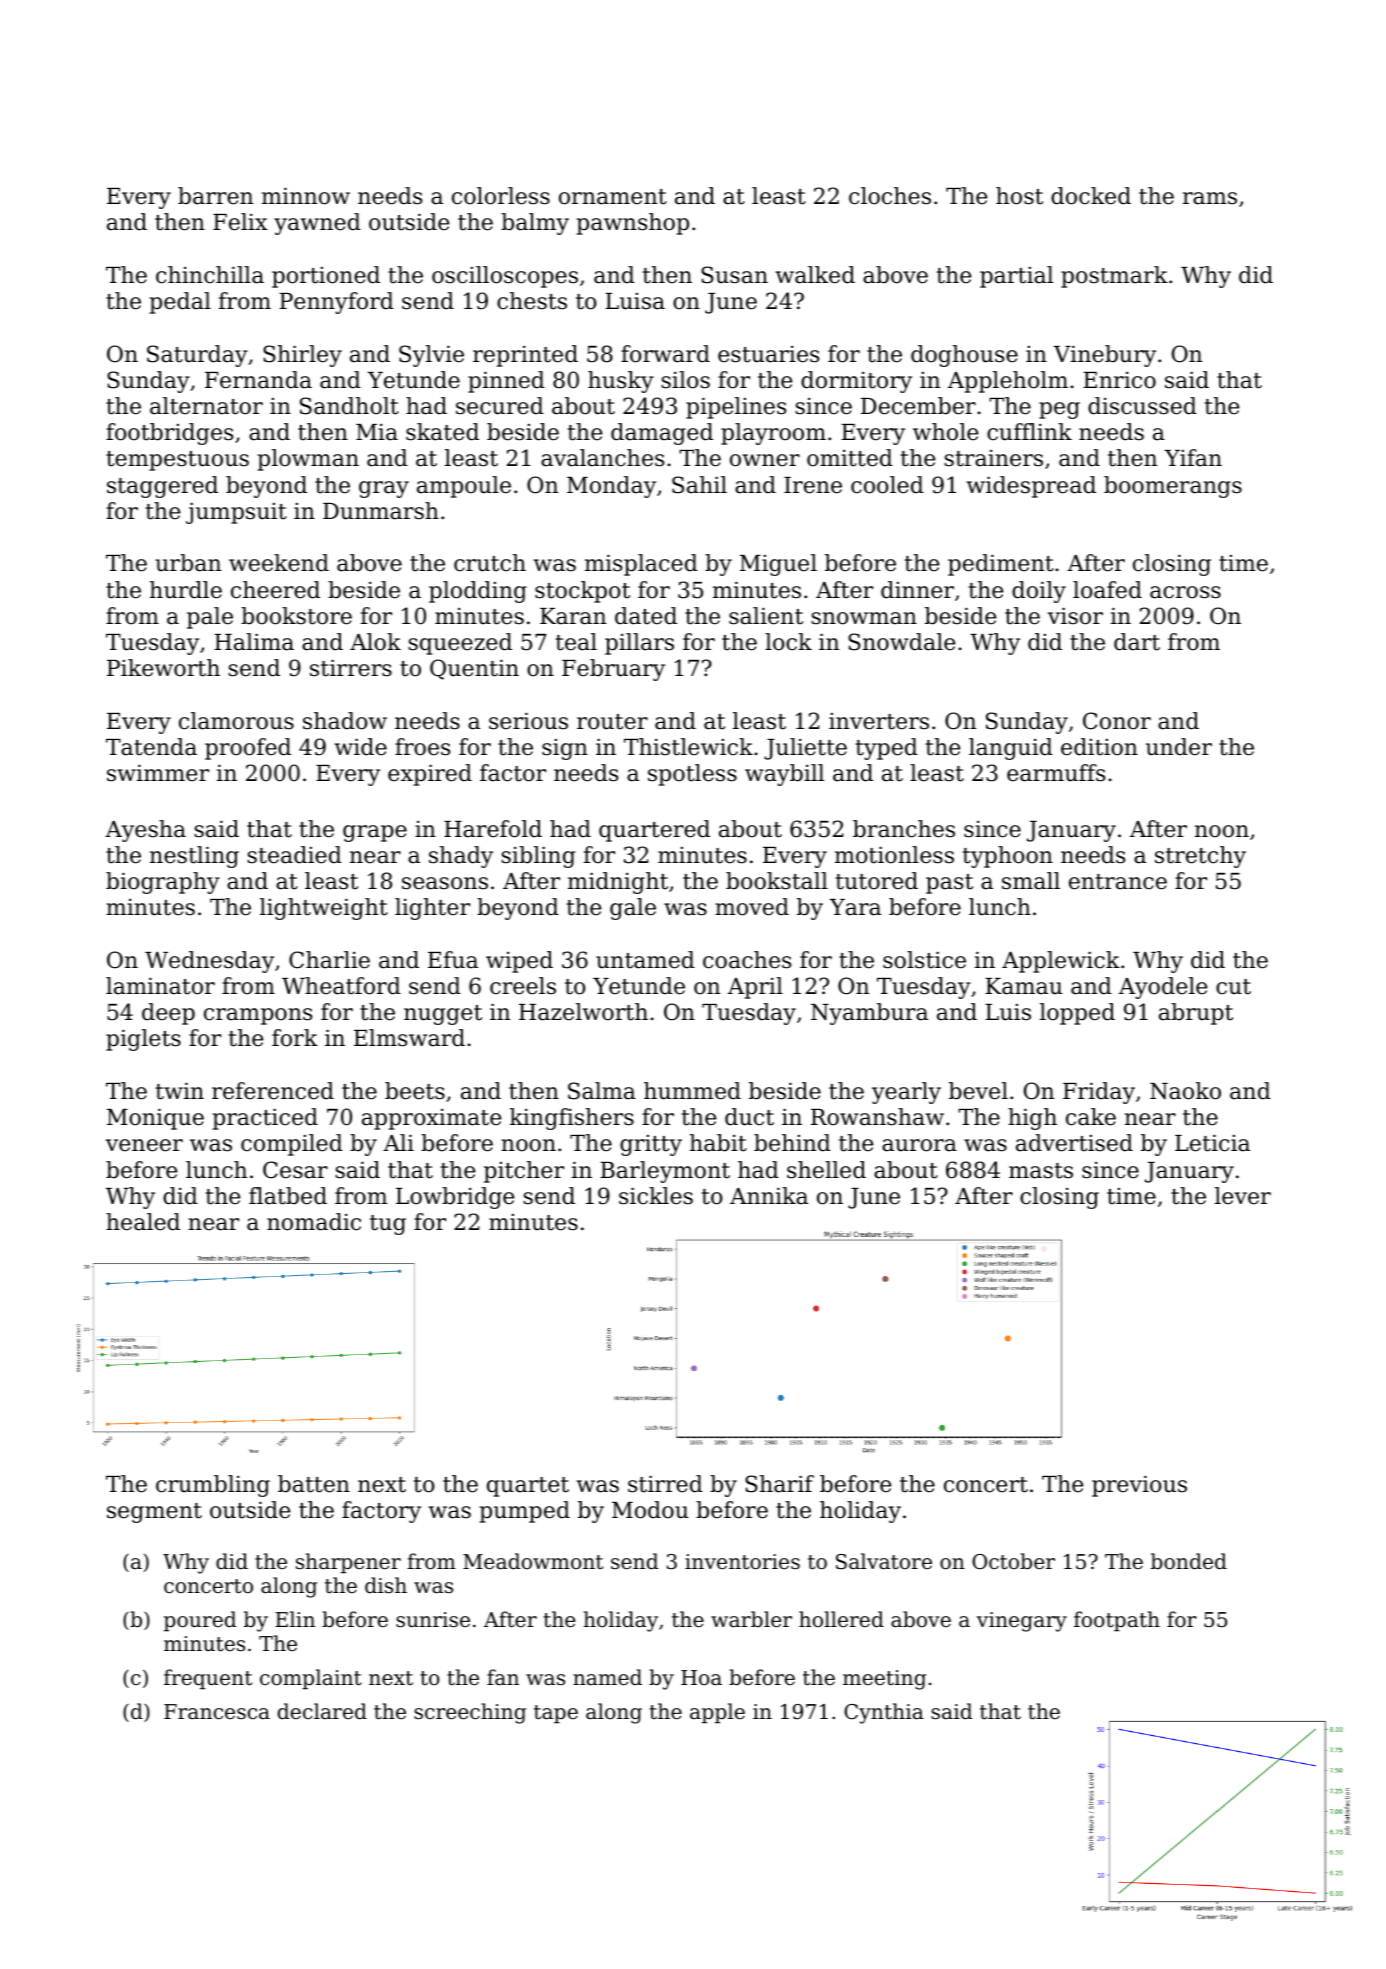  I want to click on Francesca, so click(217, 1712).
